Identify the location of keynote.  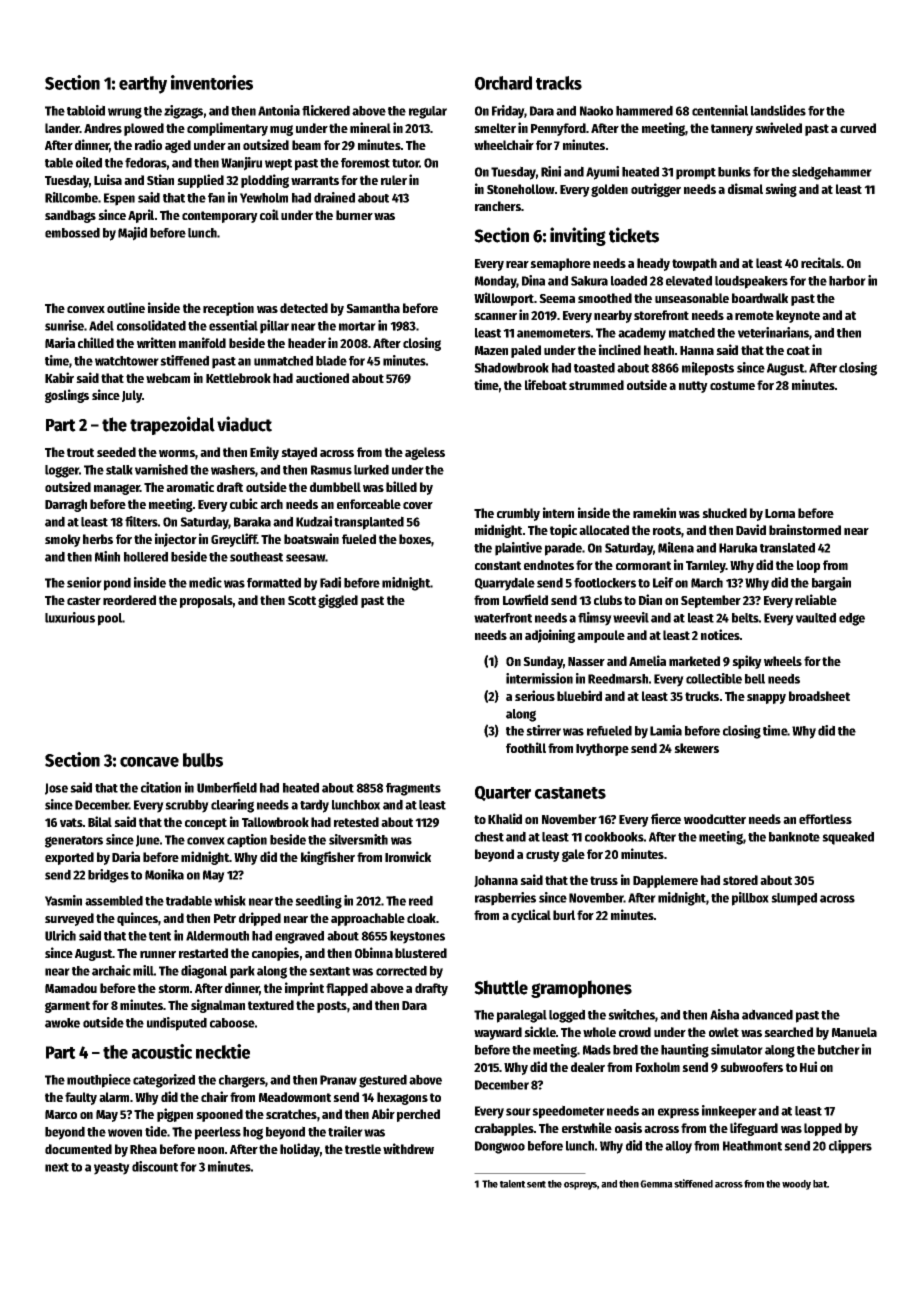
(798, 316).
